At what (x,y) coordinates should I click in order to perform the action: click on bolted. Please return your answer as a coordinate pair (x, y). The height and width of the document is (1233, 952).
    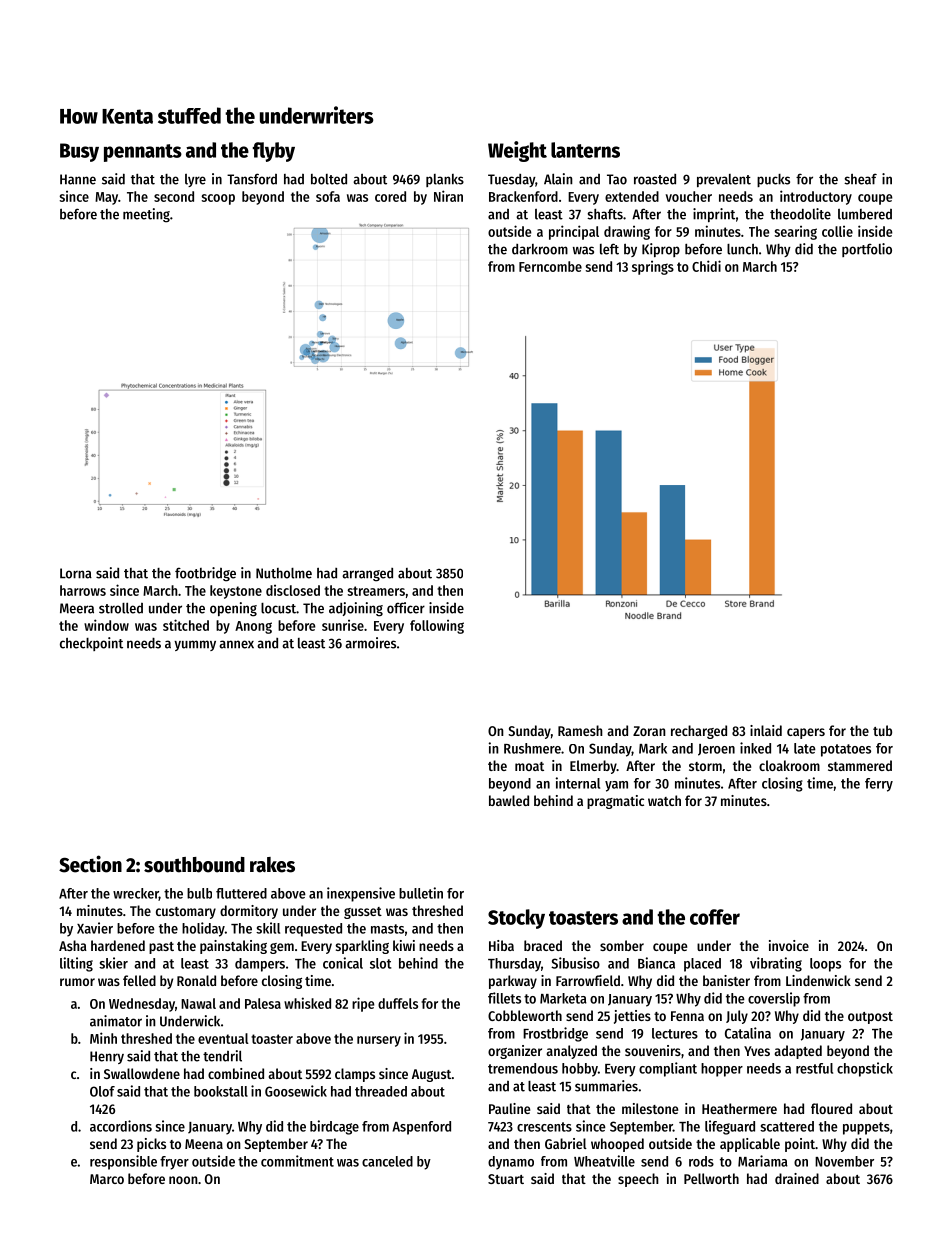
    Looking at the image, I should click on (329, 179).
